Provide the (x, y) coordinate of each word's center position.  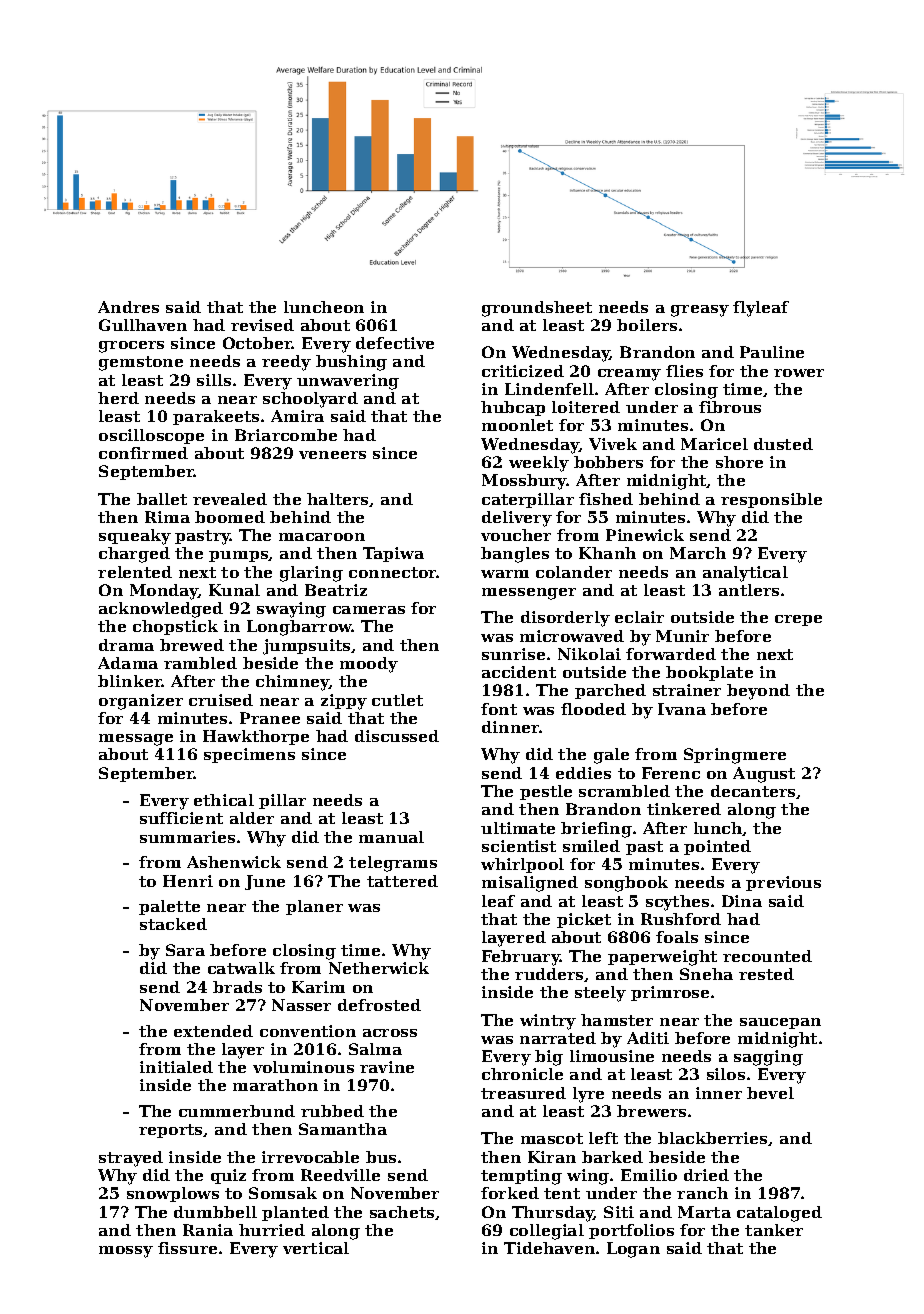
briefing (596, 830)
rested (766, 974)
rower (799, 373)
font (499, 709)
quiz (228, 1176)
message (136, 740)
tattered (402, 881)
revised (262, 325)
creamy (629, 375)
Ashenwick (234, 862)
